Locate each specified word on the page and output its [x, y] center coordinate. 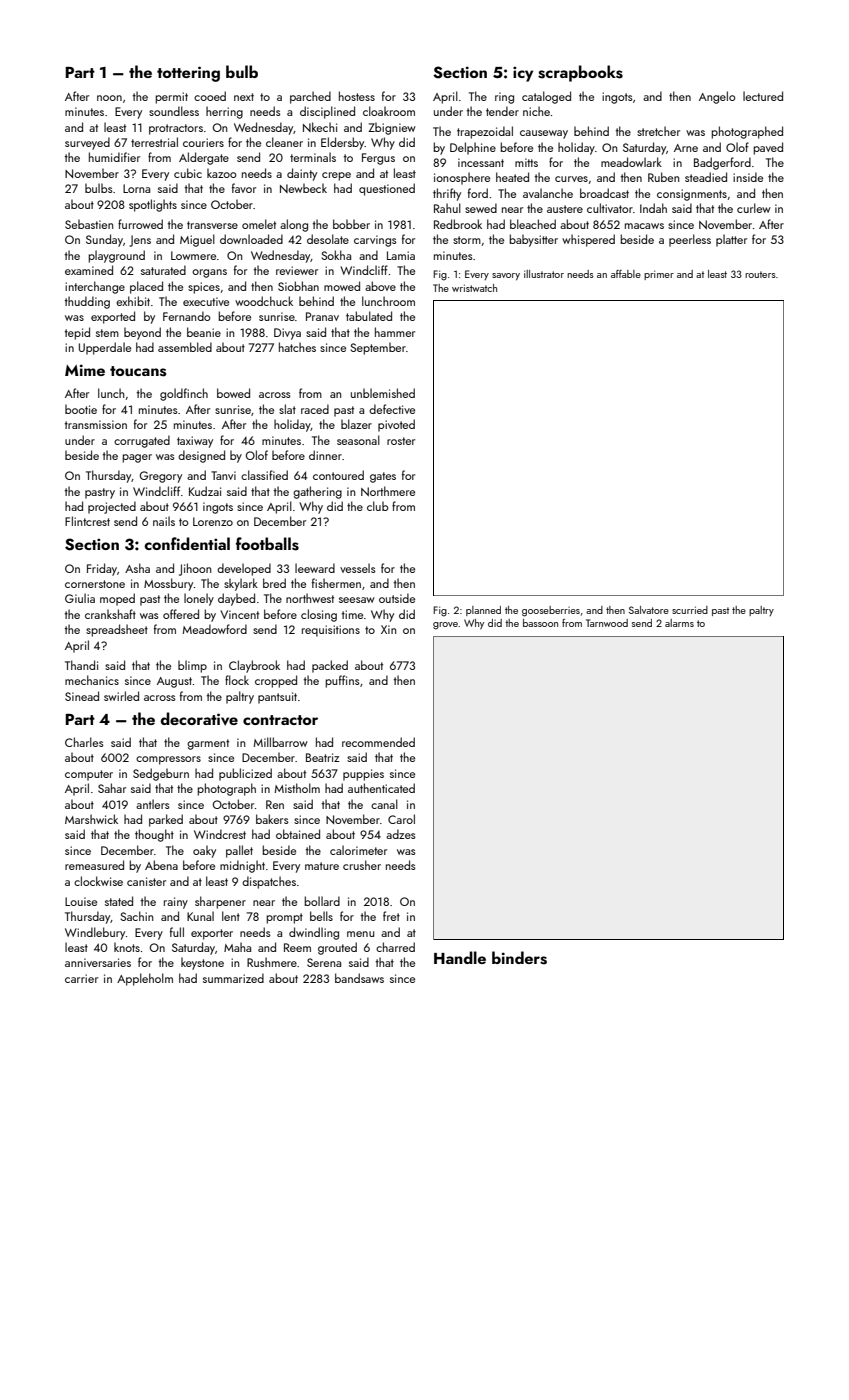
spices [204, 288]
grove [445, 626]
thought [154, 835]
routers [760, 274]
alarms [679, 623]
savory [506, 277]
